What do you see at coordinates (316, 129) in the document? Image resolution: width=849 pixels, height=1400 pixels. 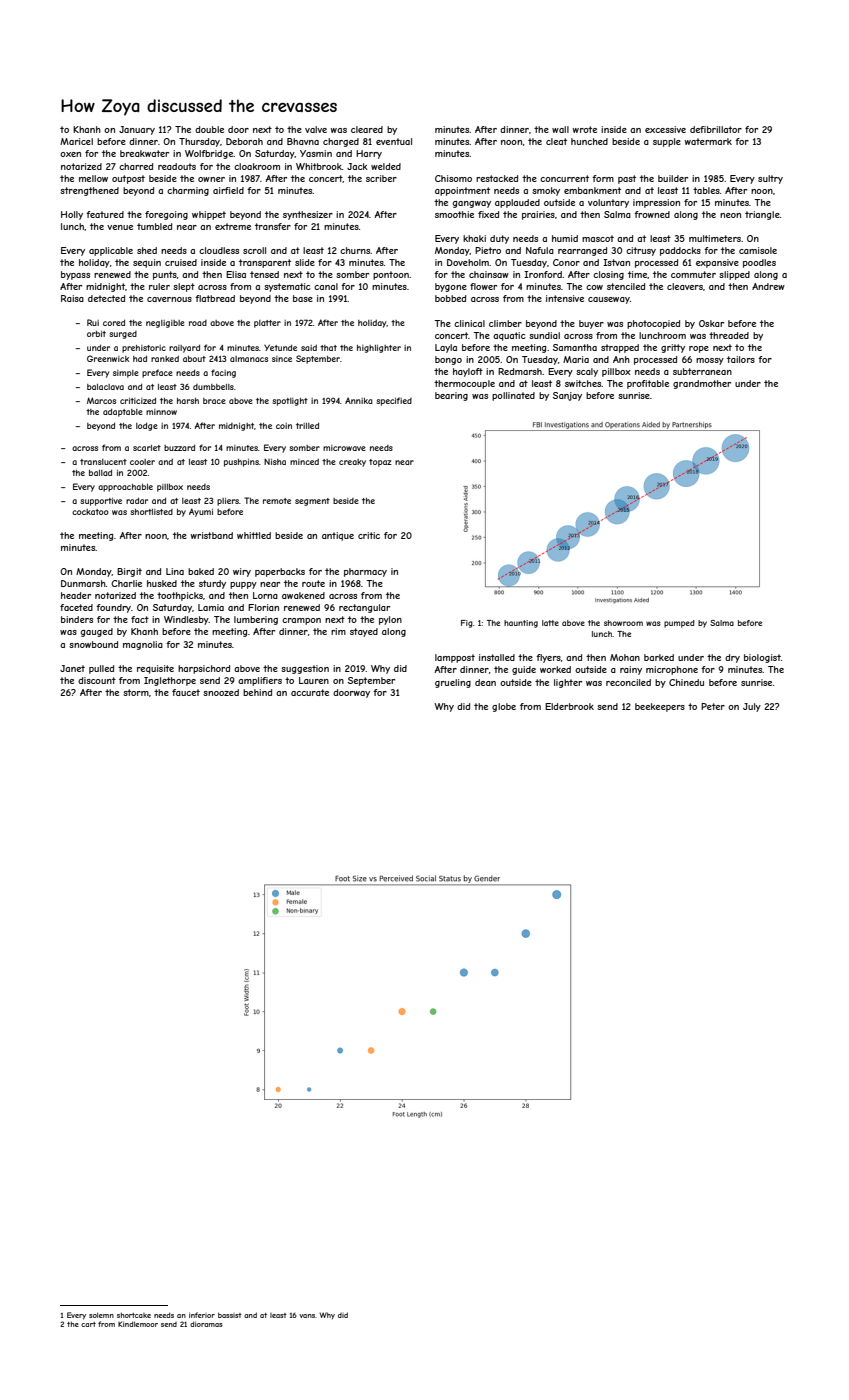 I see `valve` at bounding box center [316, 129].
